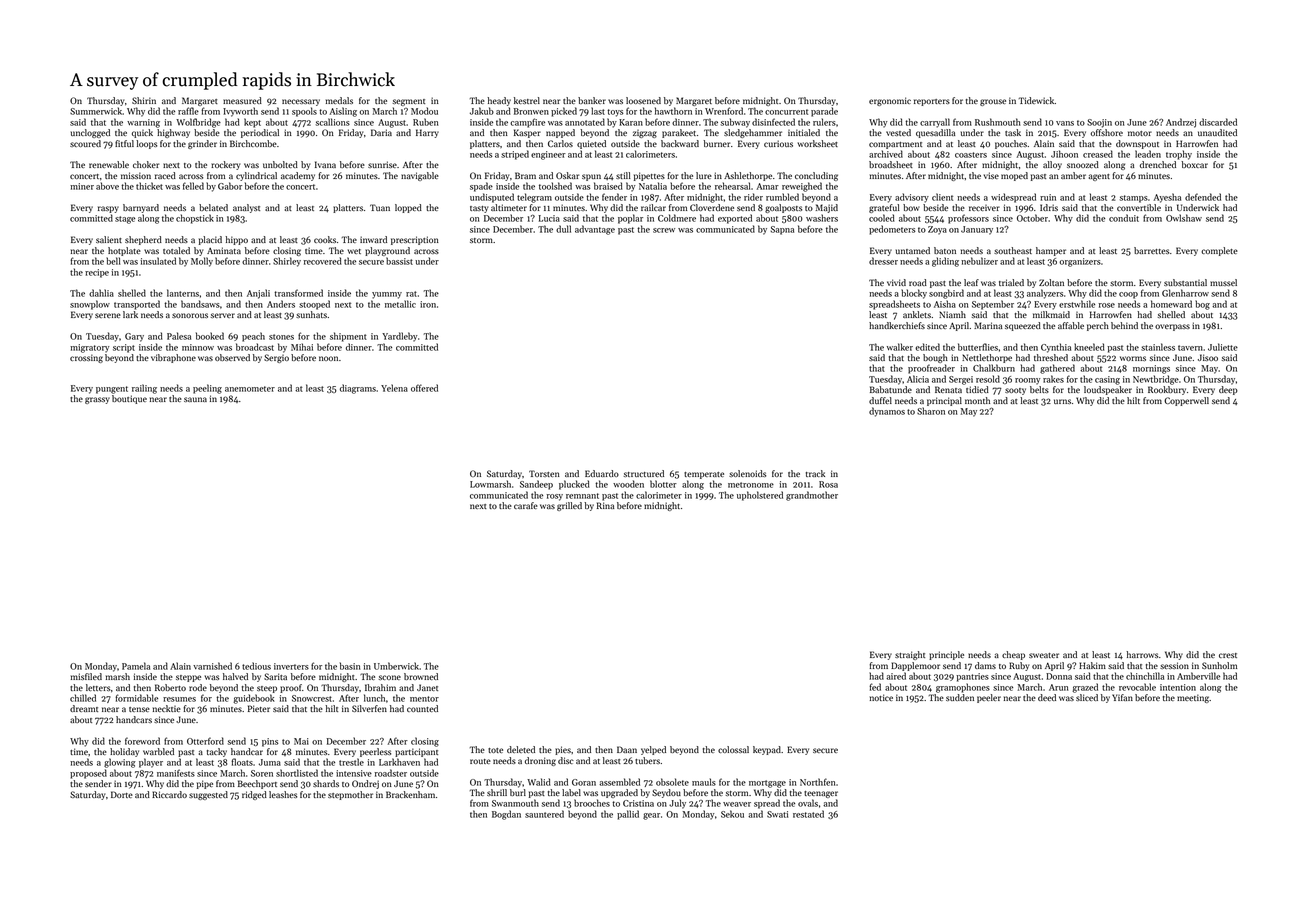 The image size is (1308, 924). Describe the element at coordinates (421, 676) in the page. I see `browned` at that location.
